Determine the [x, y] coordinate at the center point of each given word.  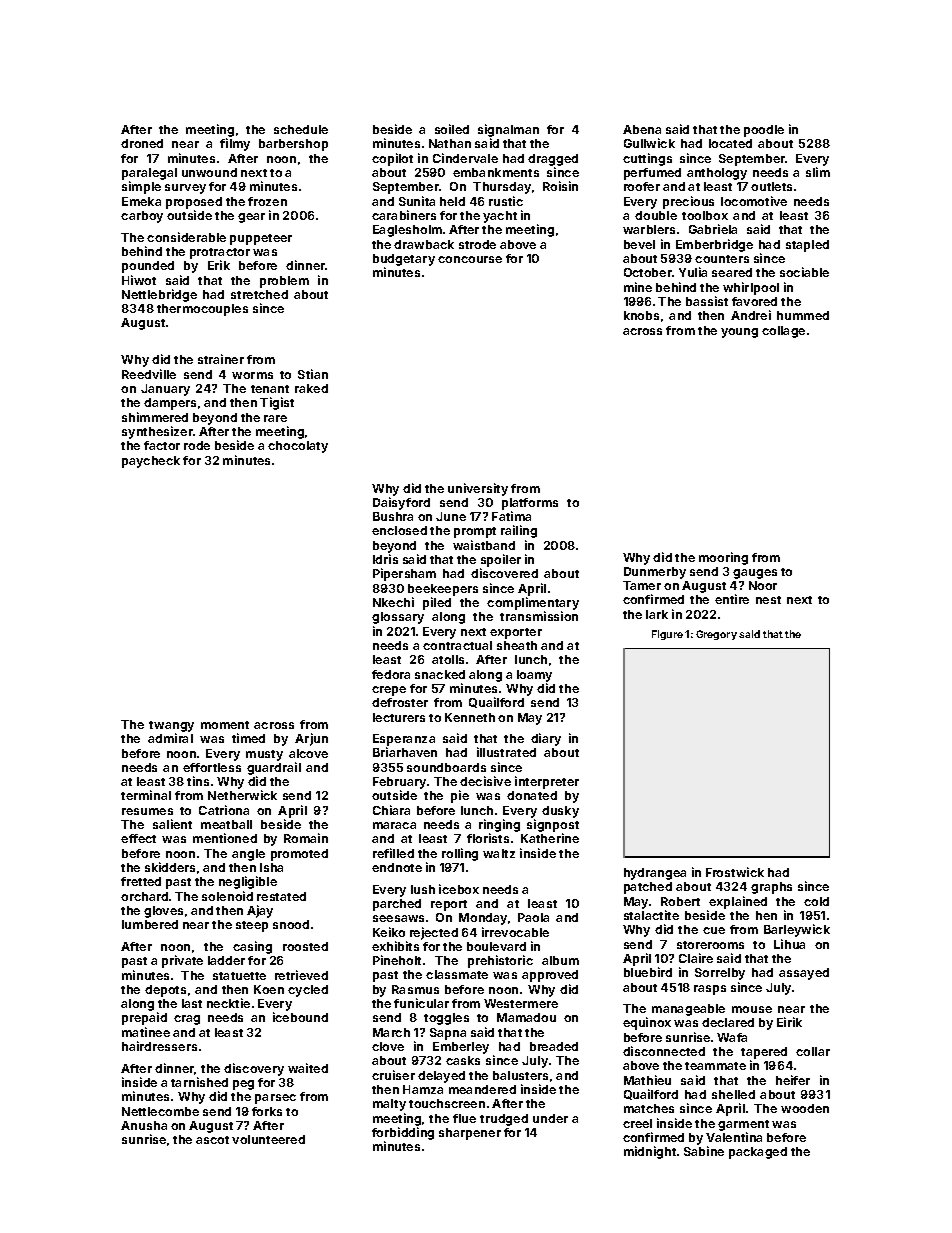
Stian [313, 374]
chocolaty [298, 447]
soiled [452, 129]
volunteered [268, 1139]
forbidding [403, 1133]
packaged [758, 1153]
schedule [301, 129]
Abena [642, 129]
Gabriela [713, 229]
